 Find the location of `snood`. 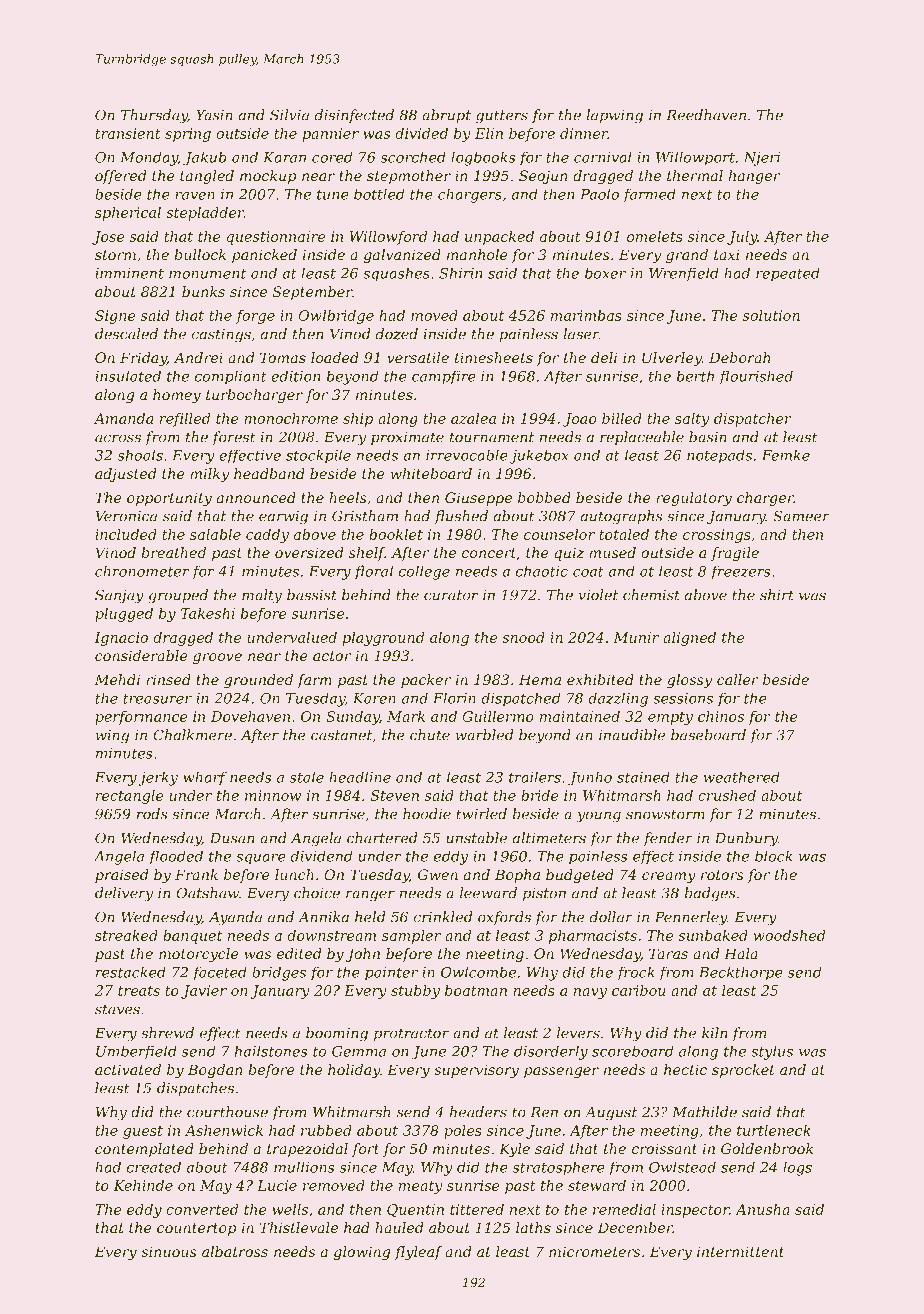

snood is located at coordinates (523, 637).
